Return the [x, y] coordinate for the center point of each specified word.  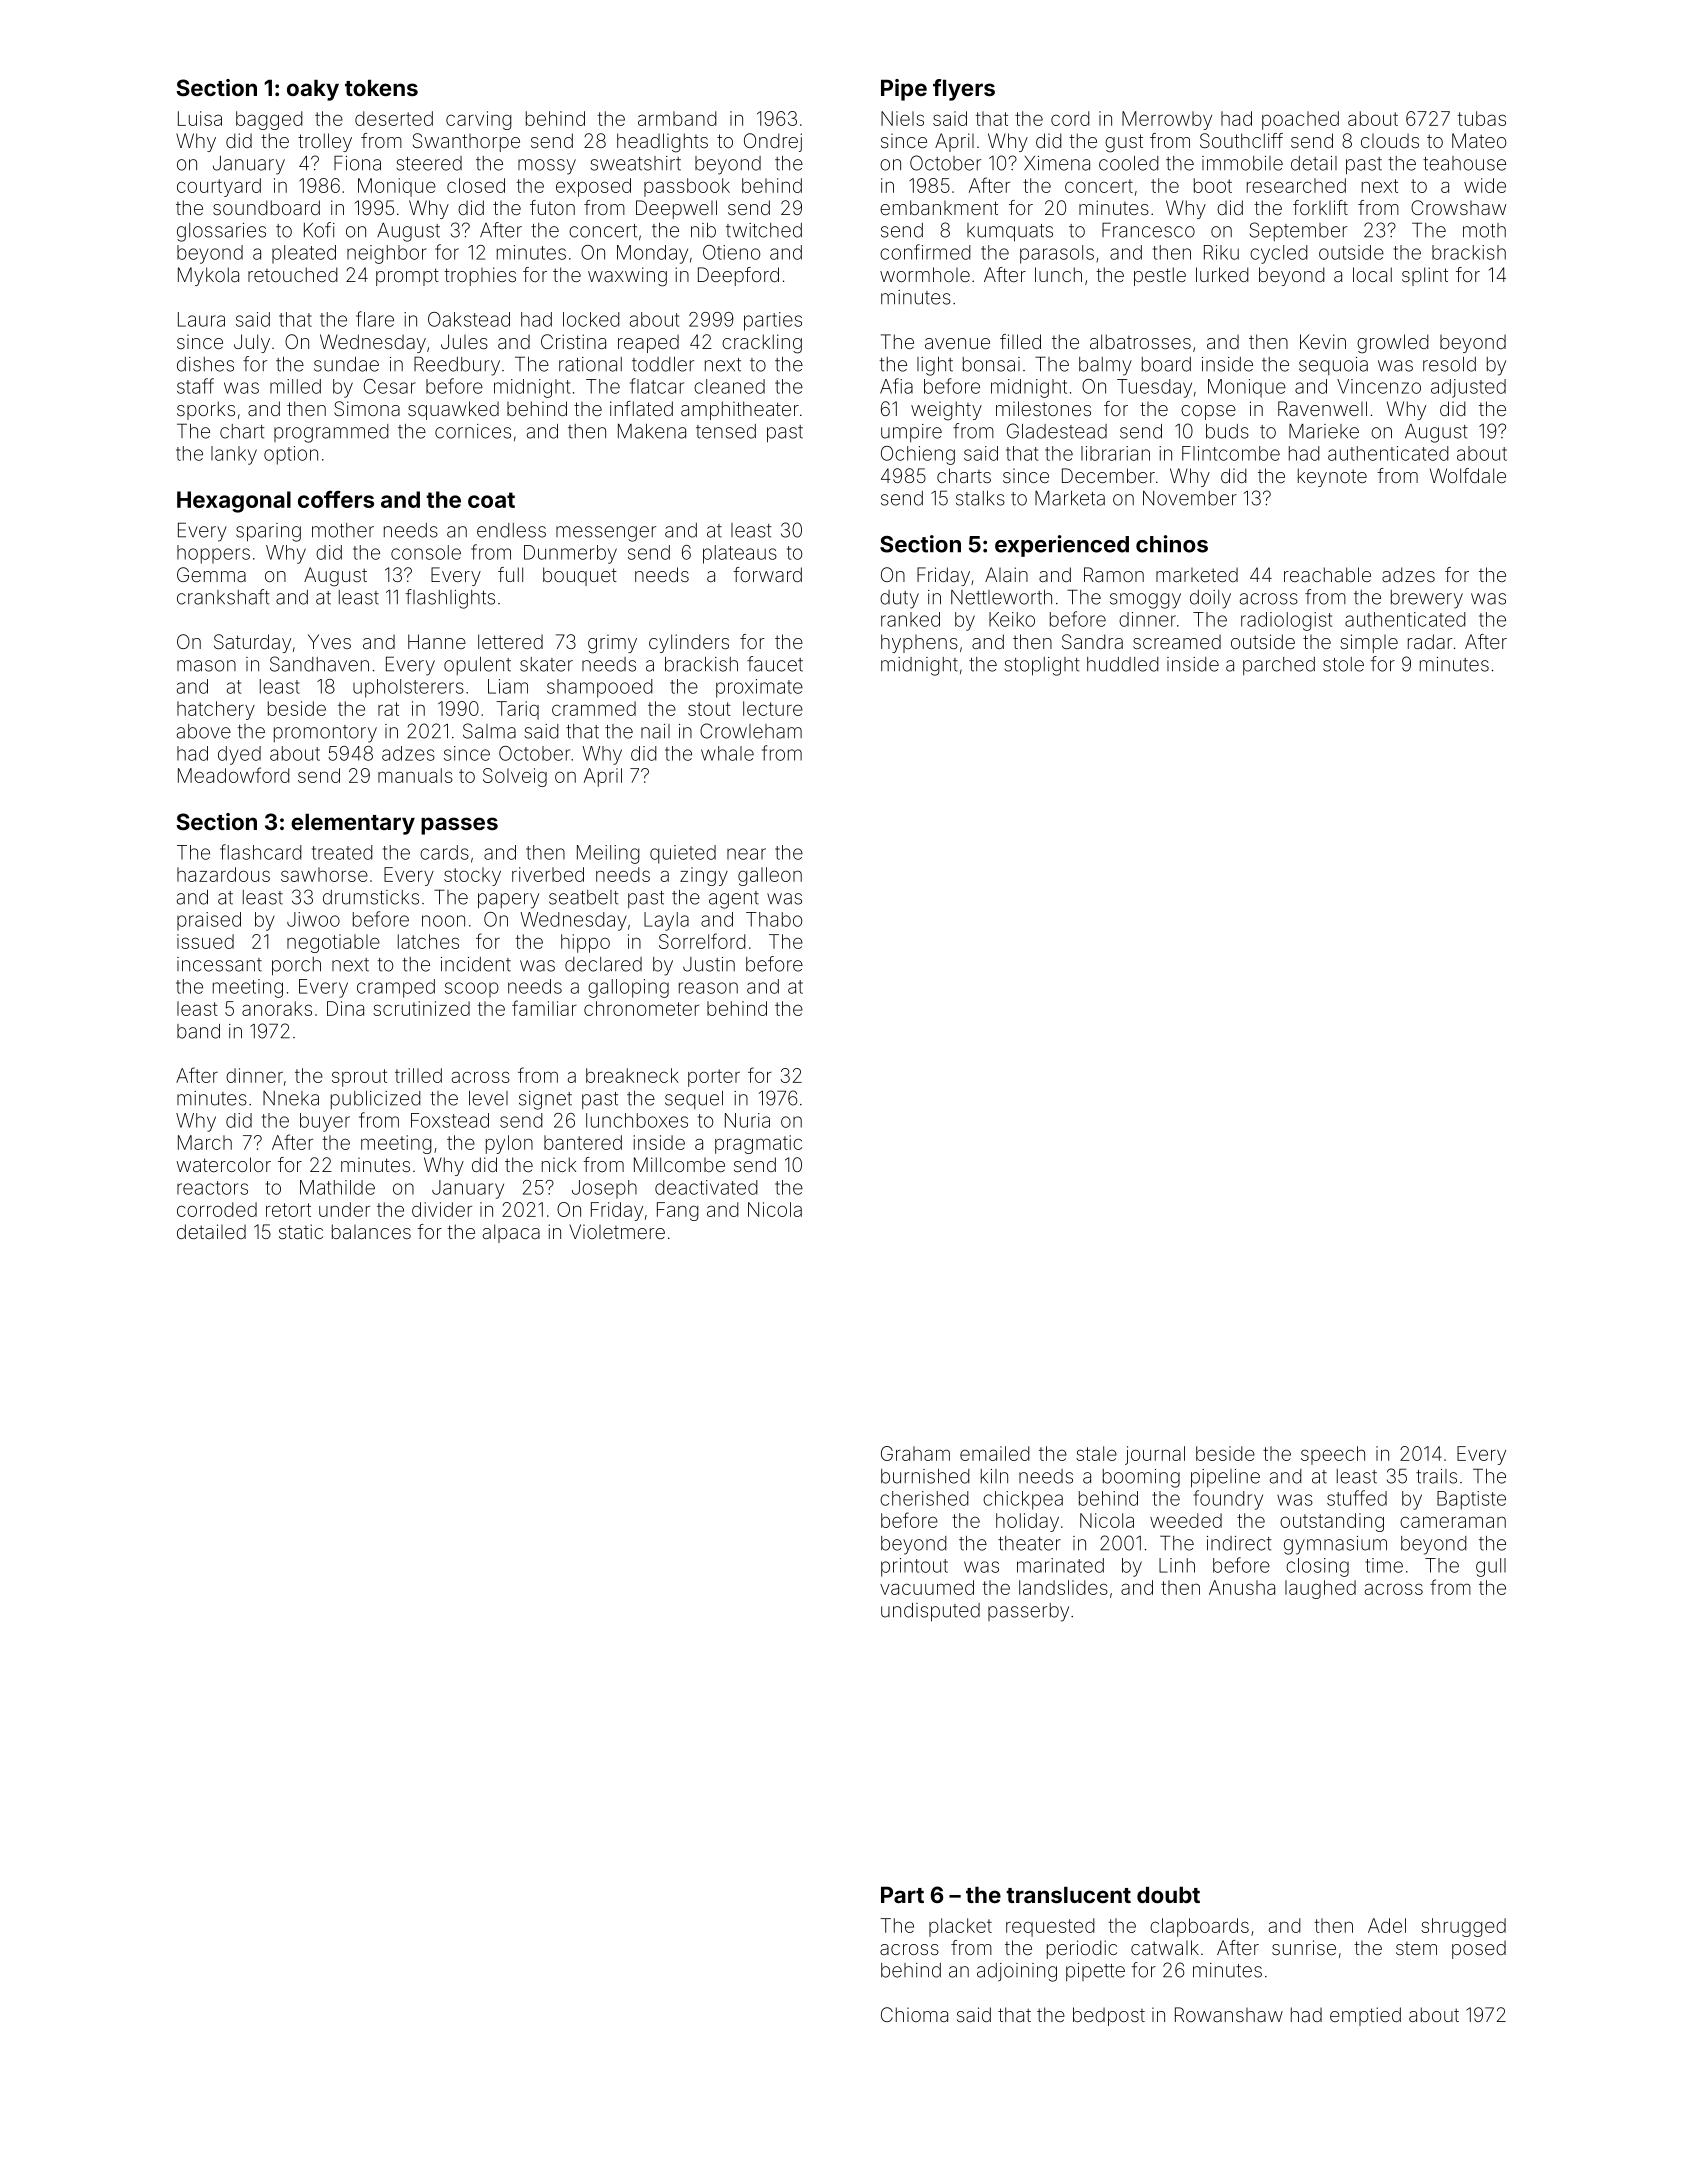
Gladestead [1057, 431]
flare [375, 319]
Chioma [914, 2014]
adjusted [1468, 388]
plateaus [740, 554]
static [301, 1231]
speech [1333, 1455]
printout [914, 1567]
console [426, 552]
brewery [1427, 599]
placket [960, 1927]
